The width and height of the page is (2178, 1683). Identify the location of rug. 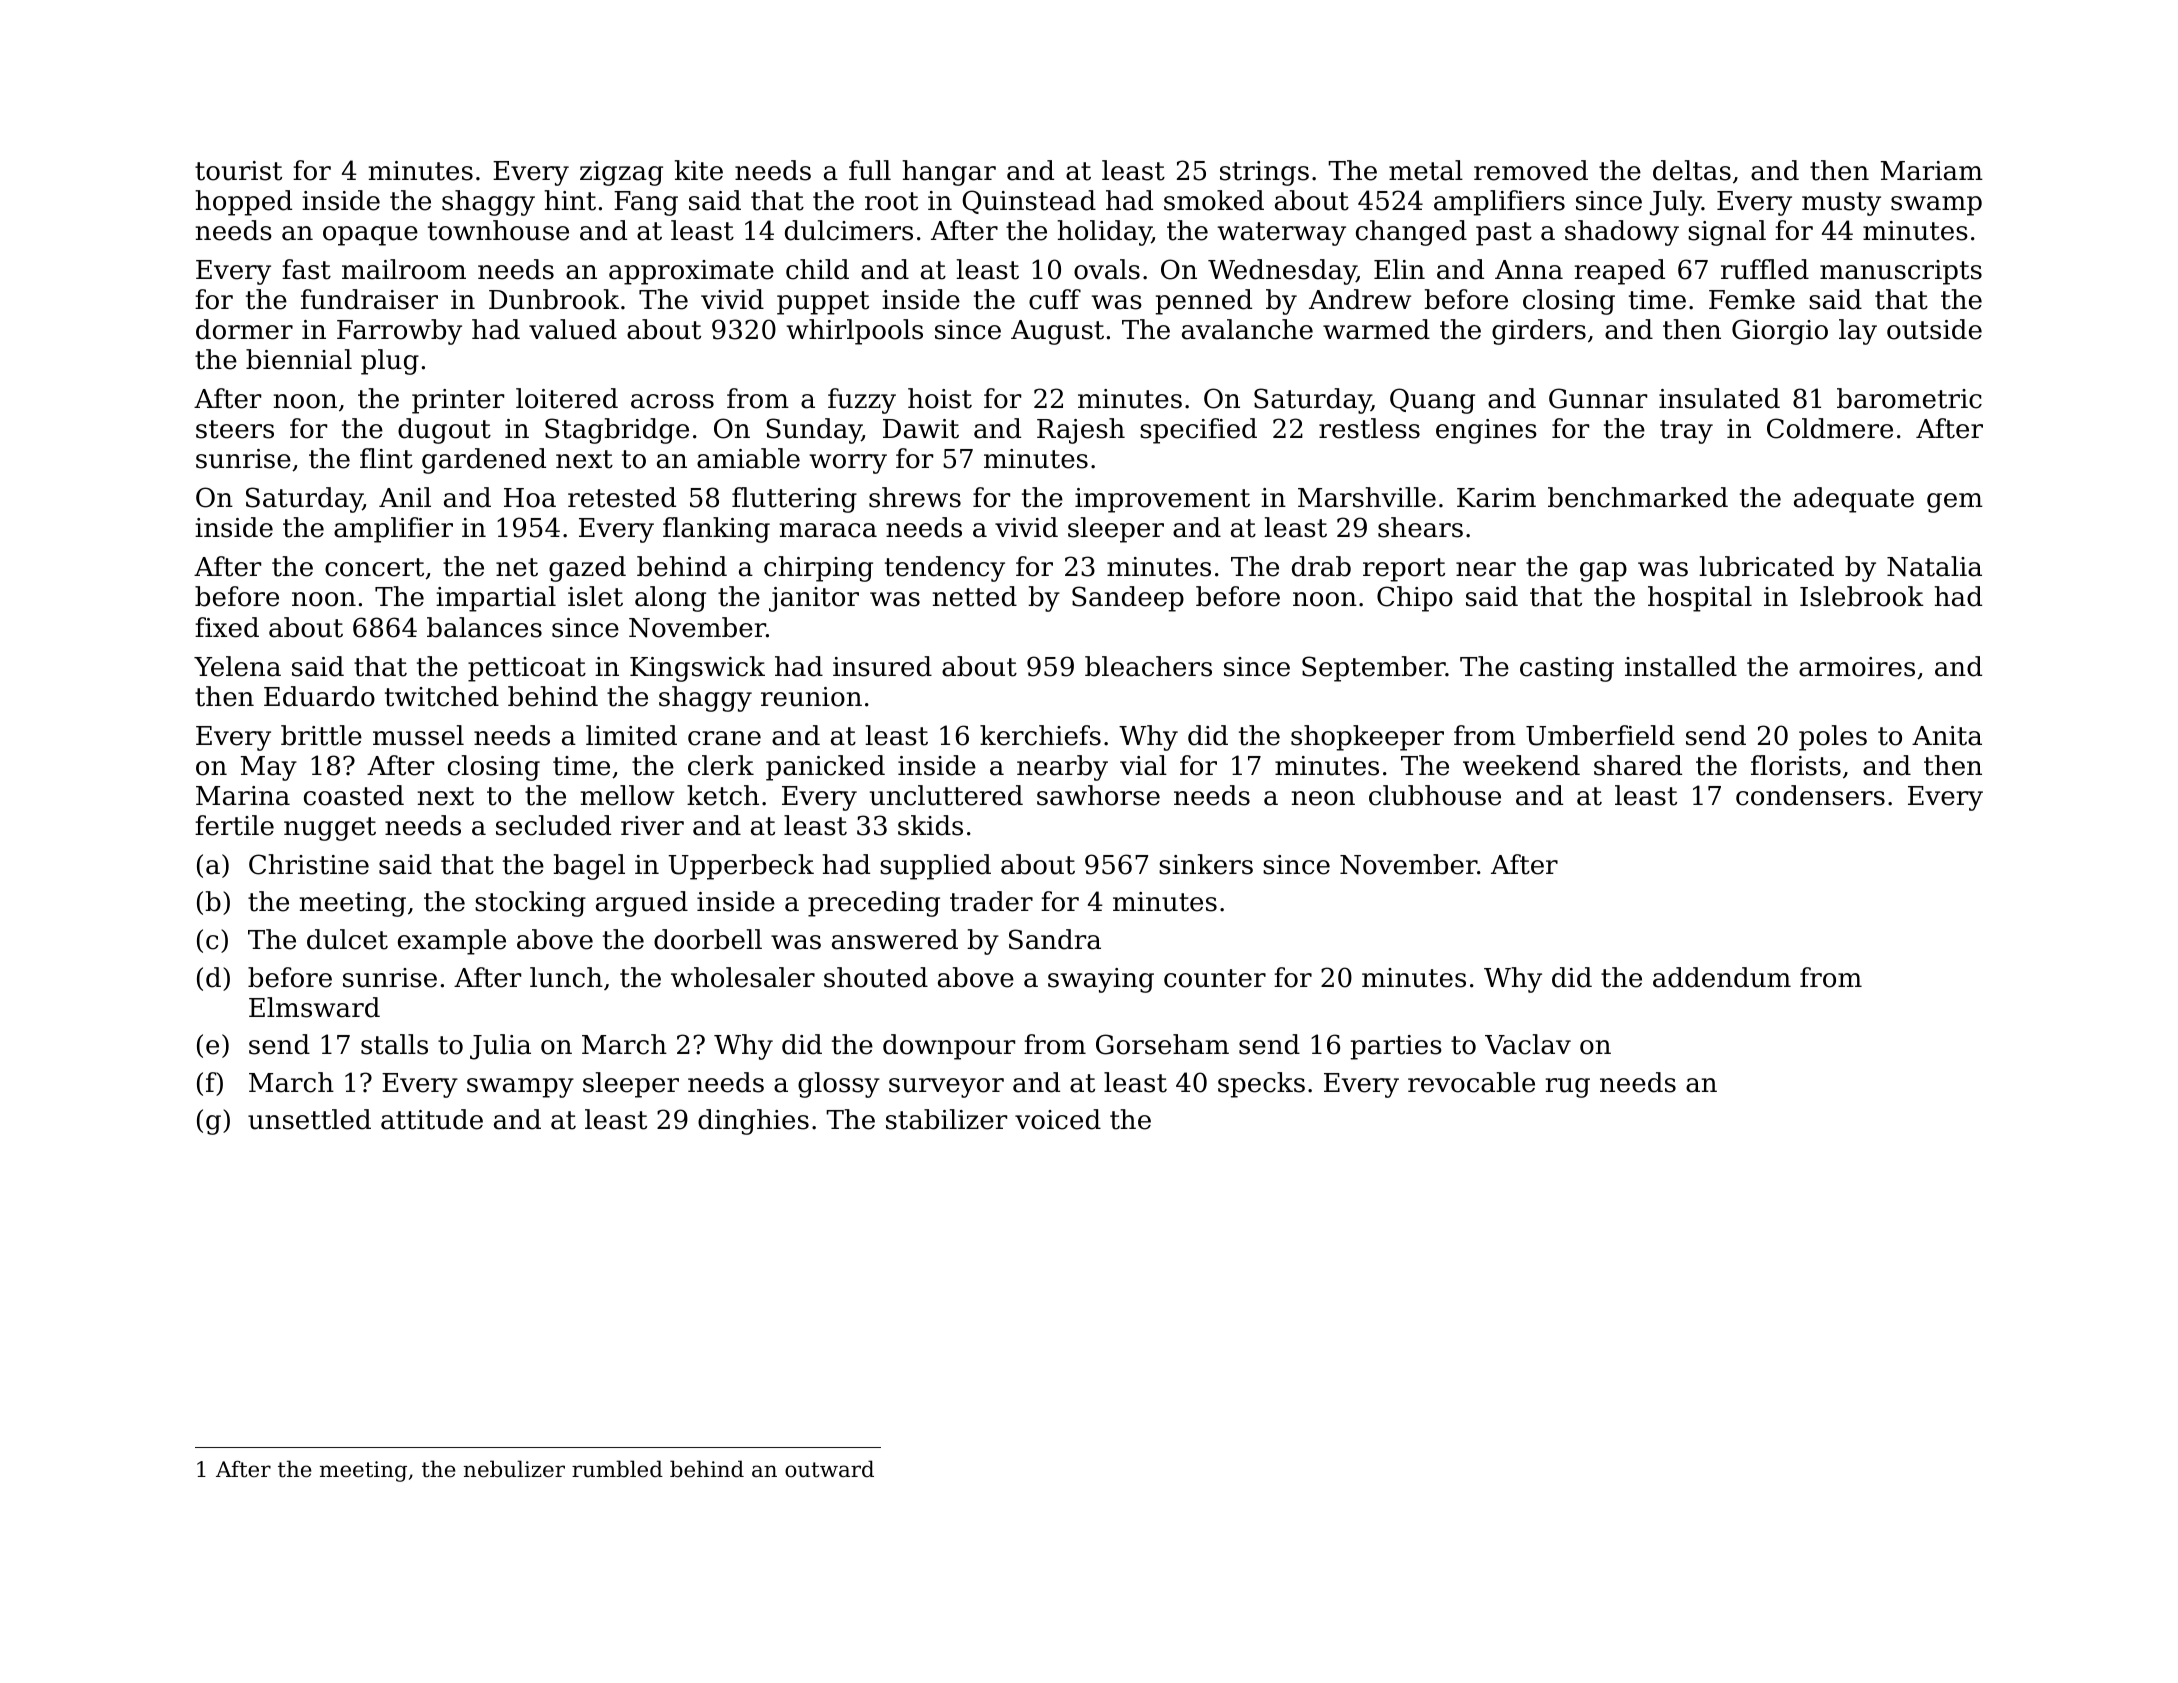
(1568, 1088).
